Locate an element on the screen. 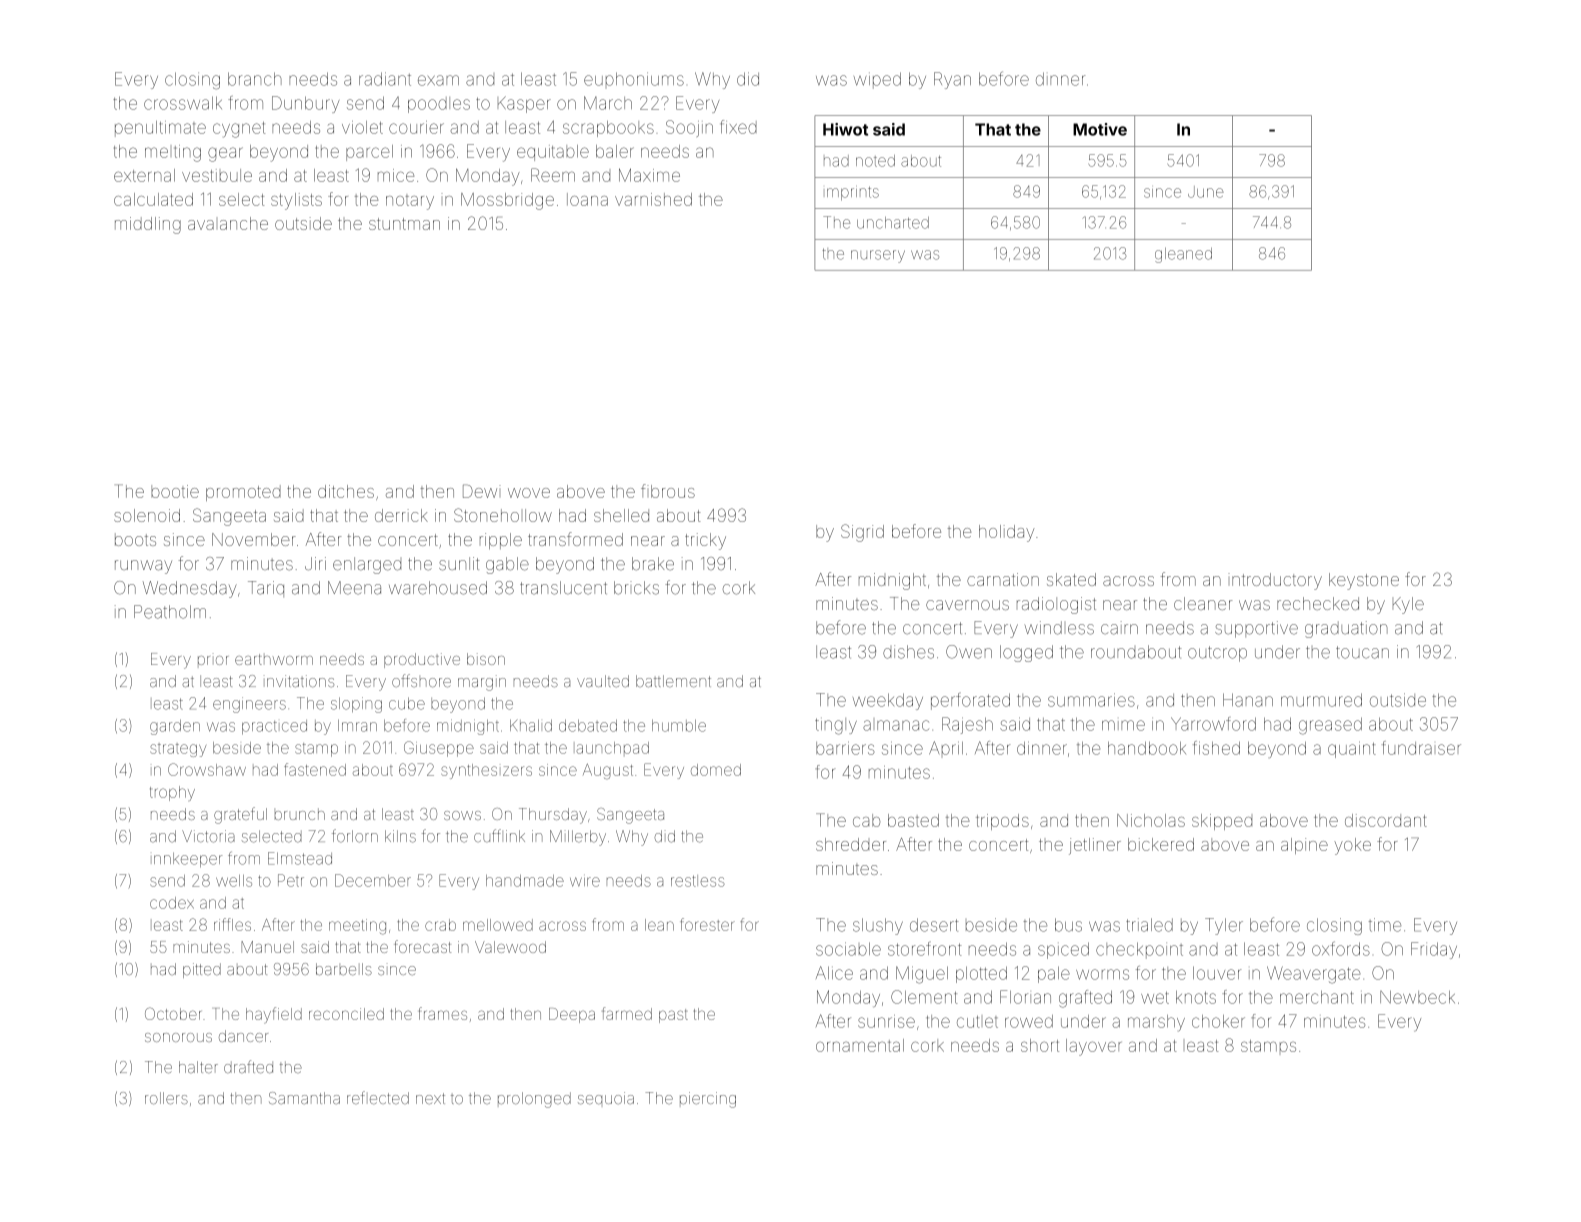 This screenshot has height=1222, width=1581. prior is located at coordinates (213, 660).
